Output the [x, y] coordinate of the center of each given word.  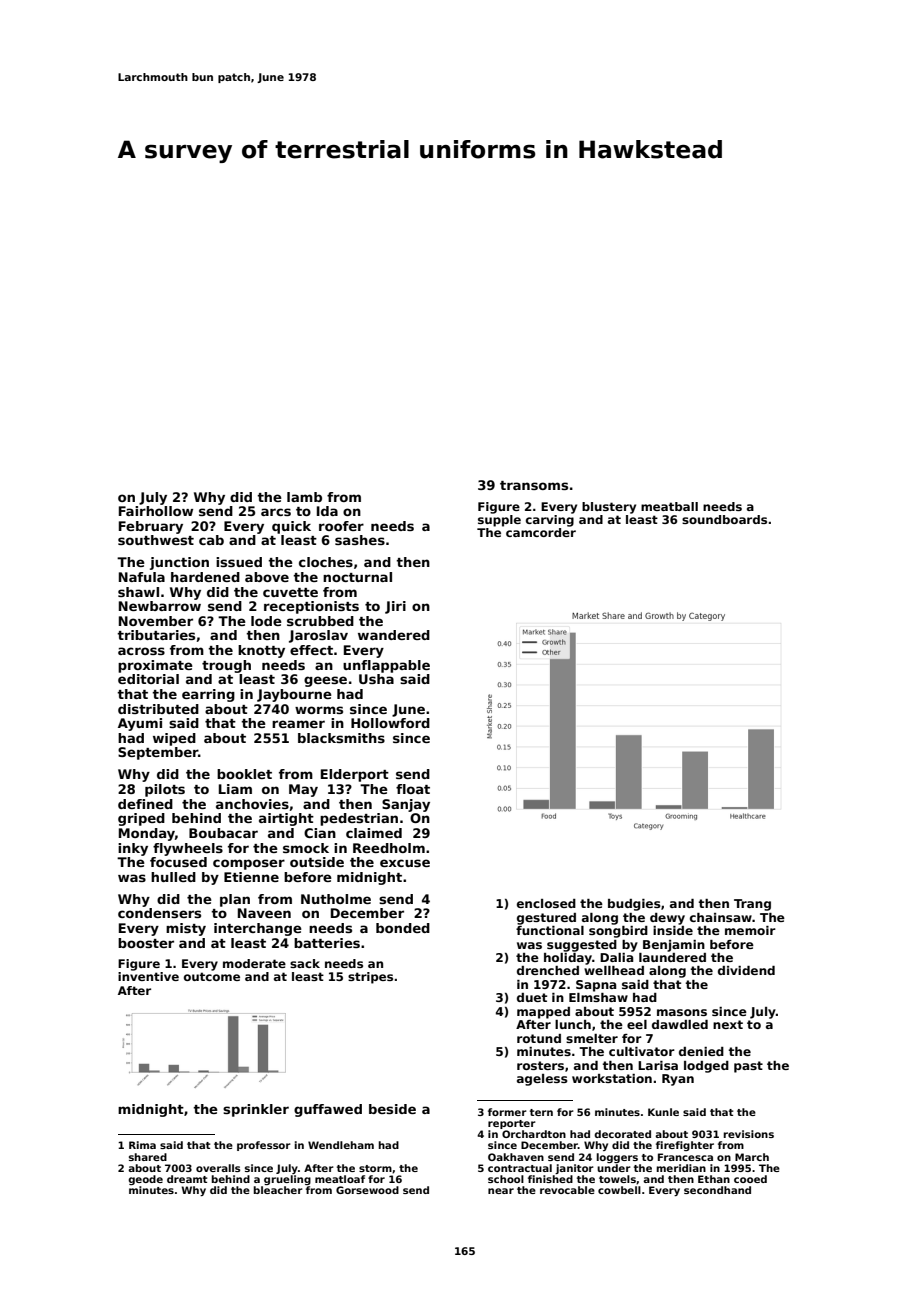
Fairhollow [156, 511]
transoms [534, 485]
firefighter [685, 1146]
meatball [669, 506]
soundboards [724, 519]
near [501, 1191]
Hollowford [390, 723]
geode [145, 1180]
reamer [298, 724]
